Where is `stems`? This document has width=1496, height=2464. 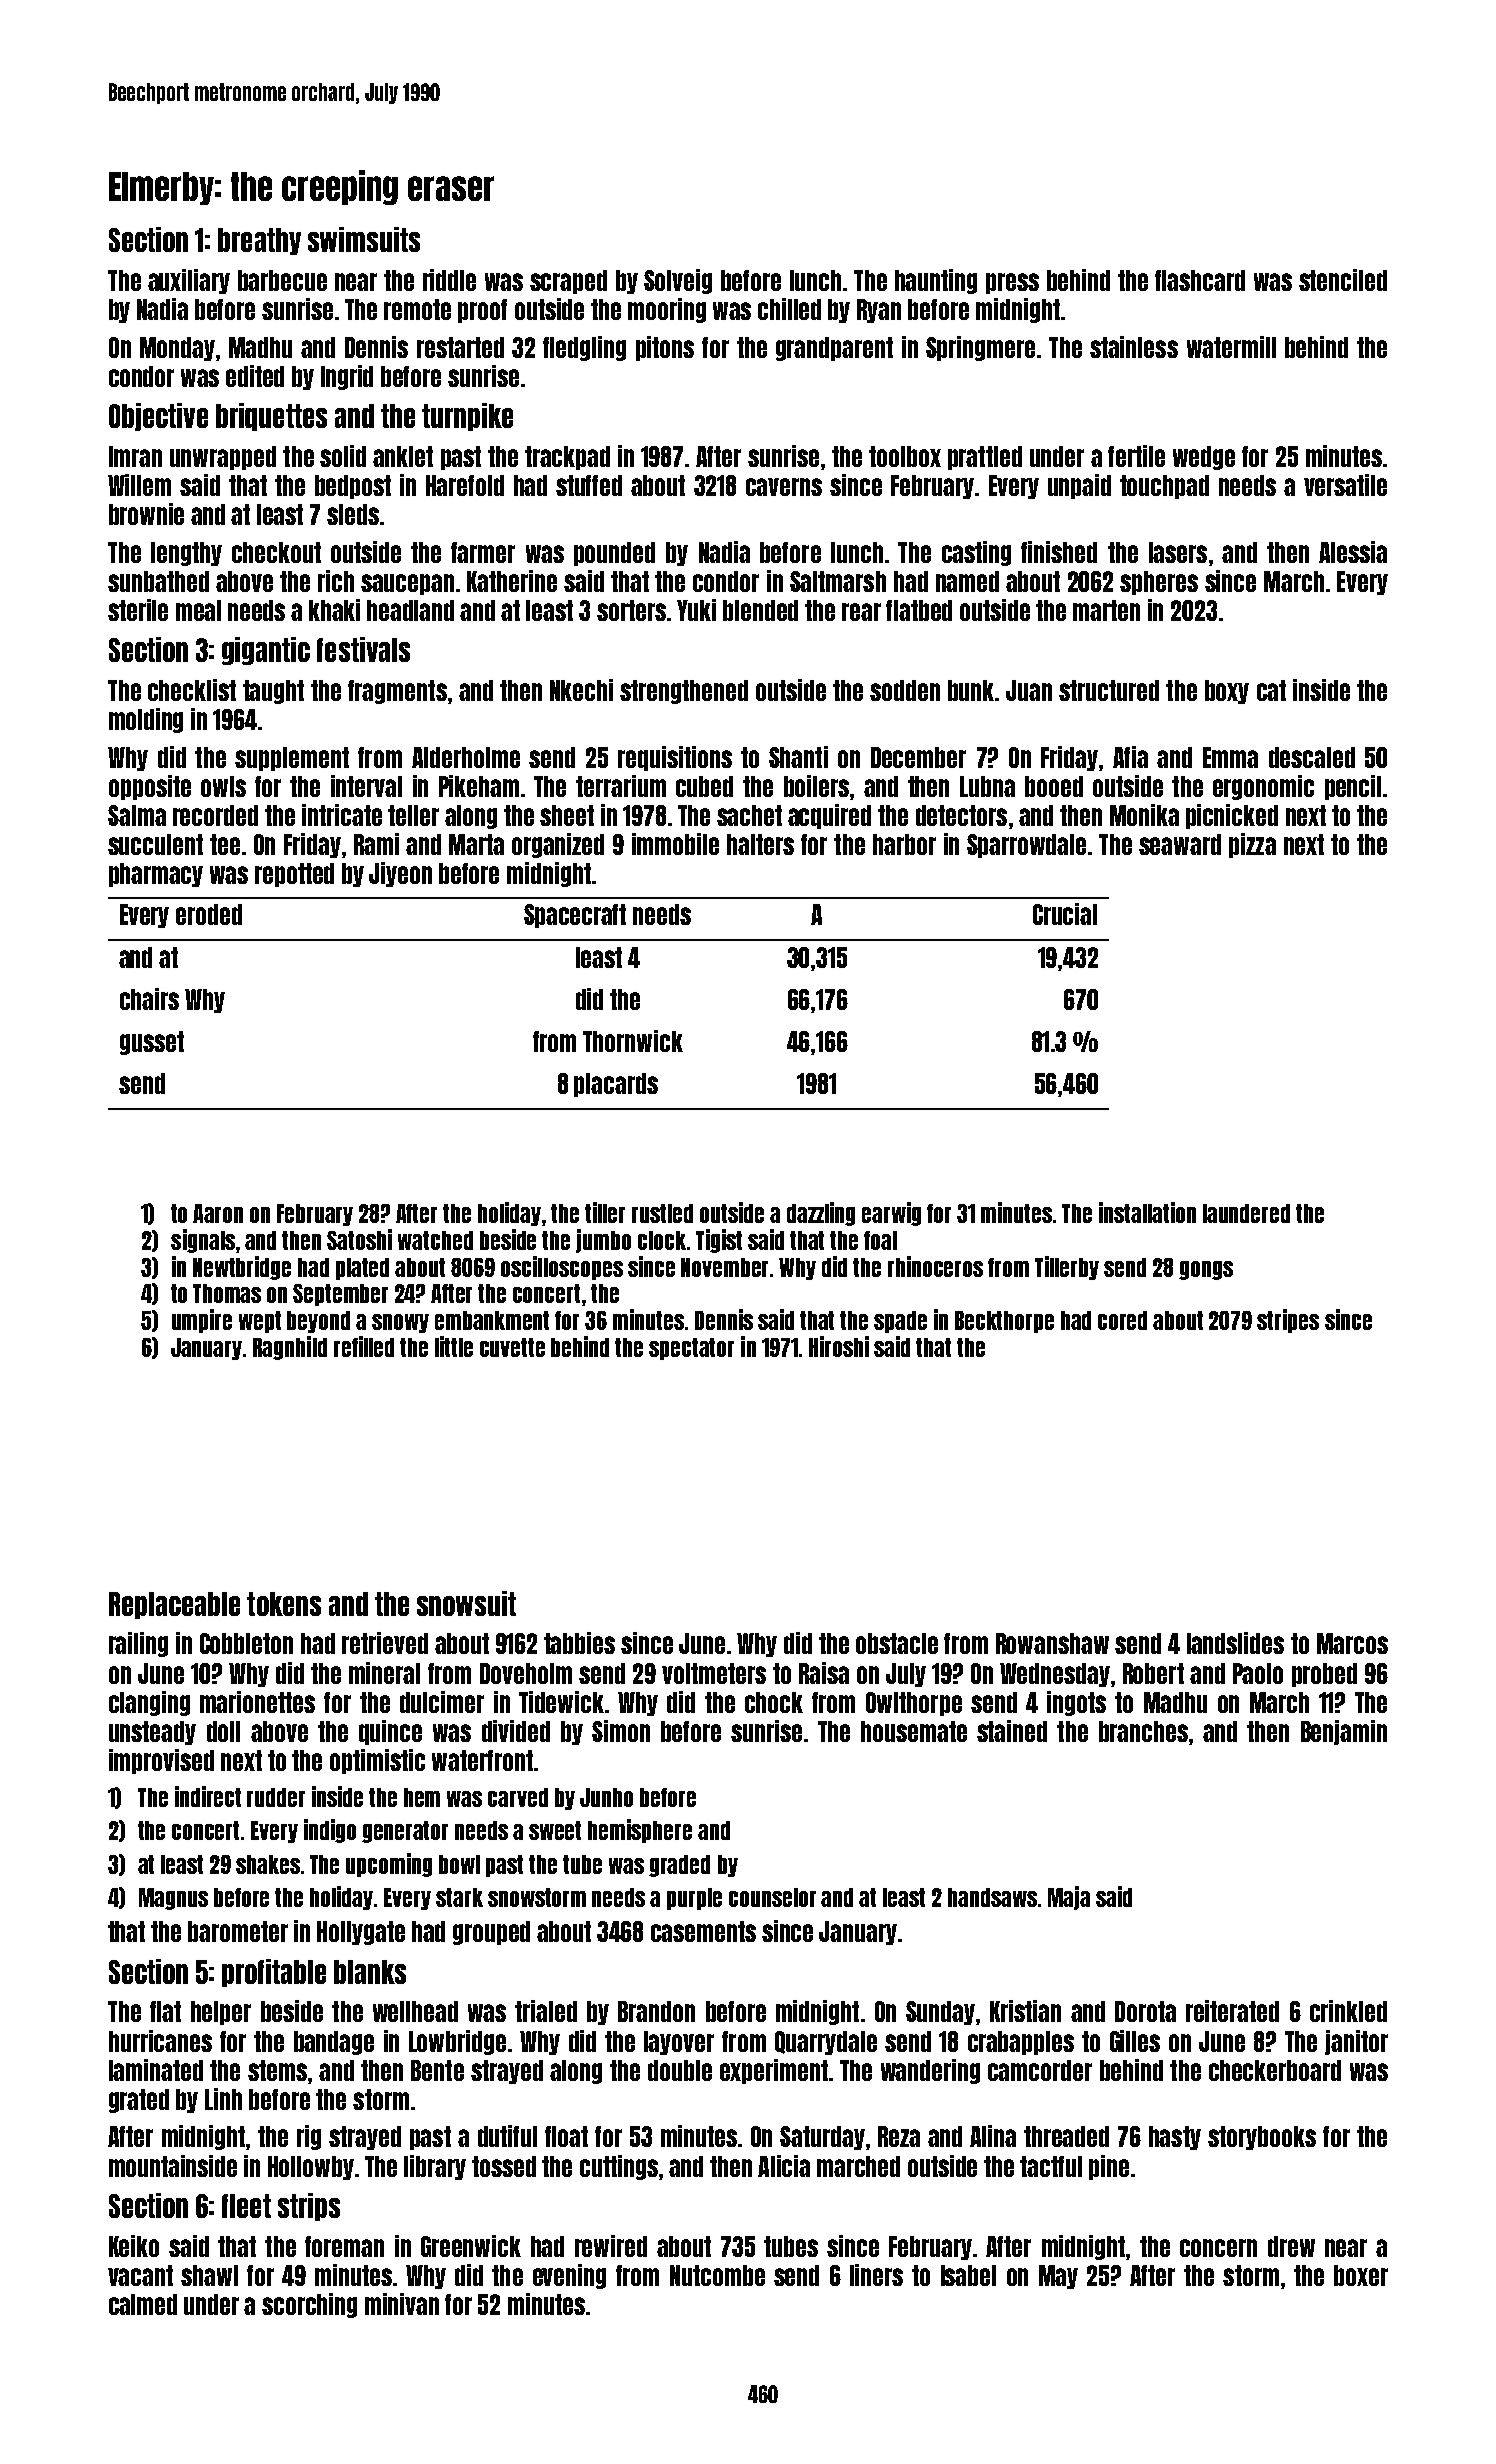
stems is located at coordinates (277, 2070).
